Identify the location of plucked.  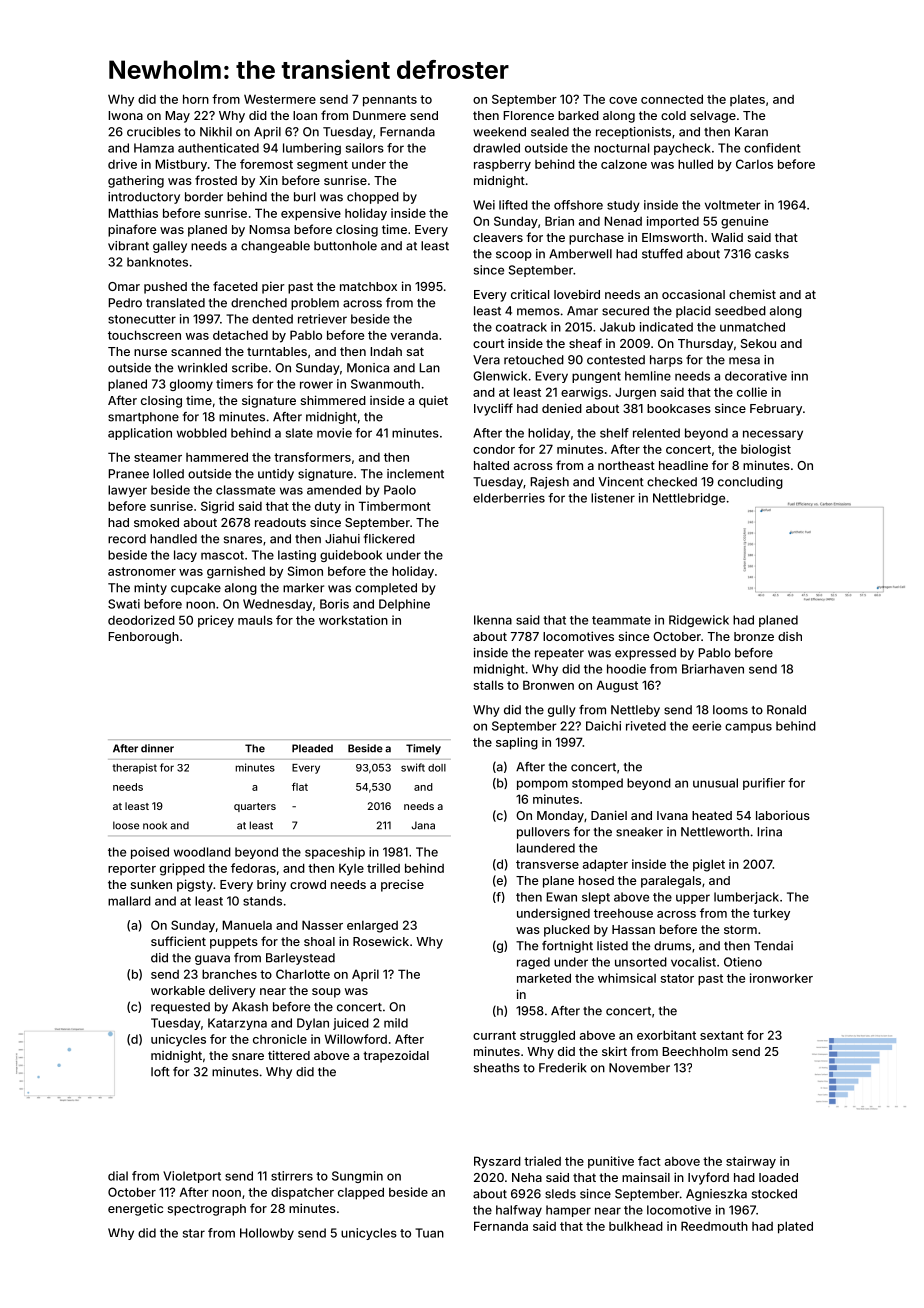
(567, 931).
